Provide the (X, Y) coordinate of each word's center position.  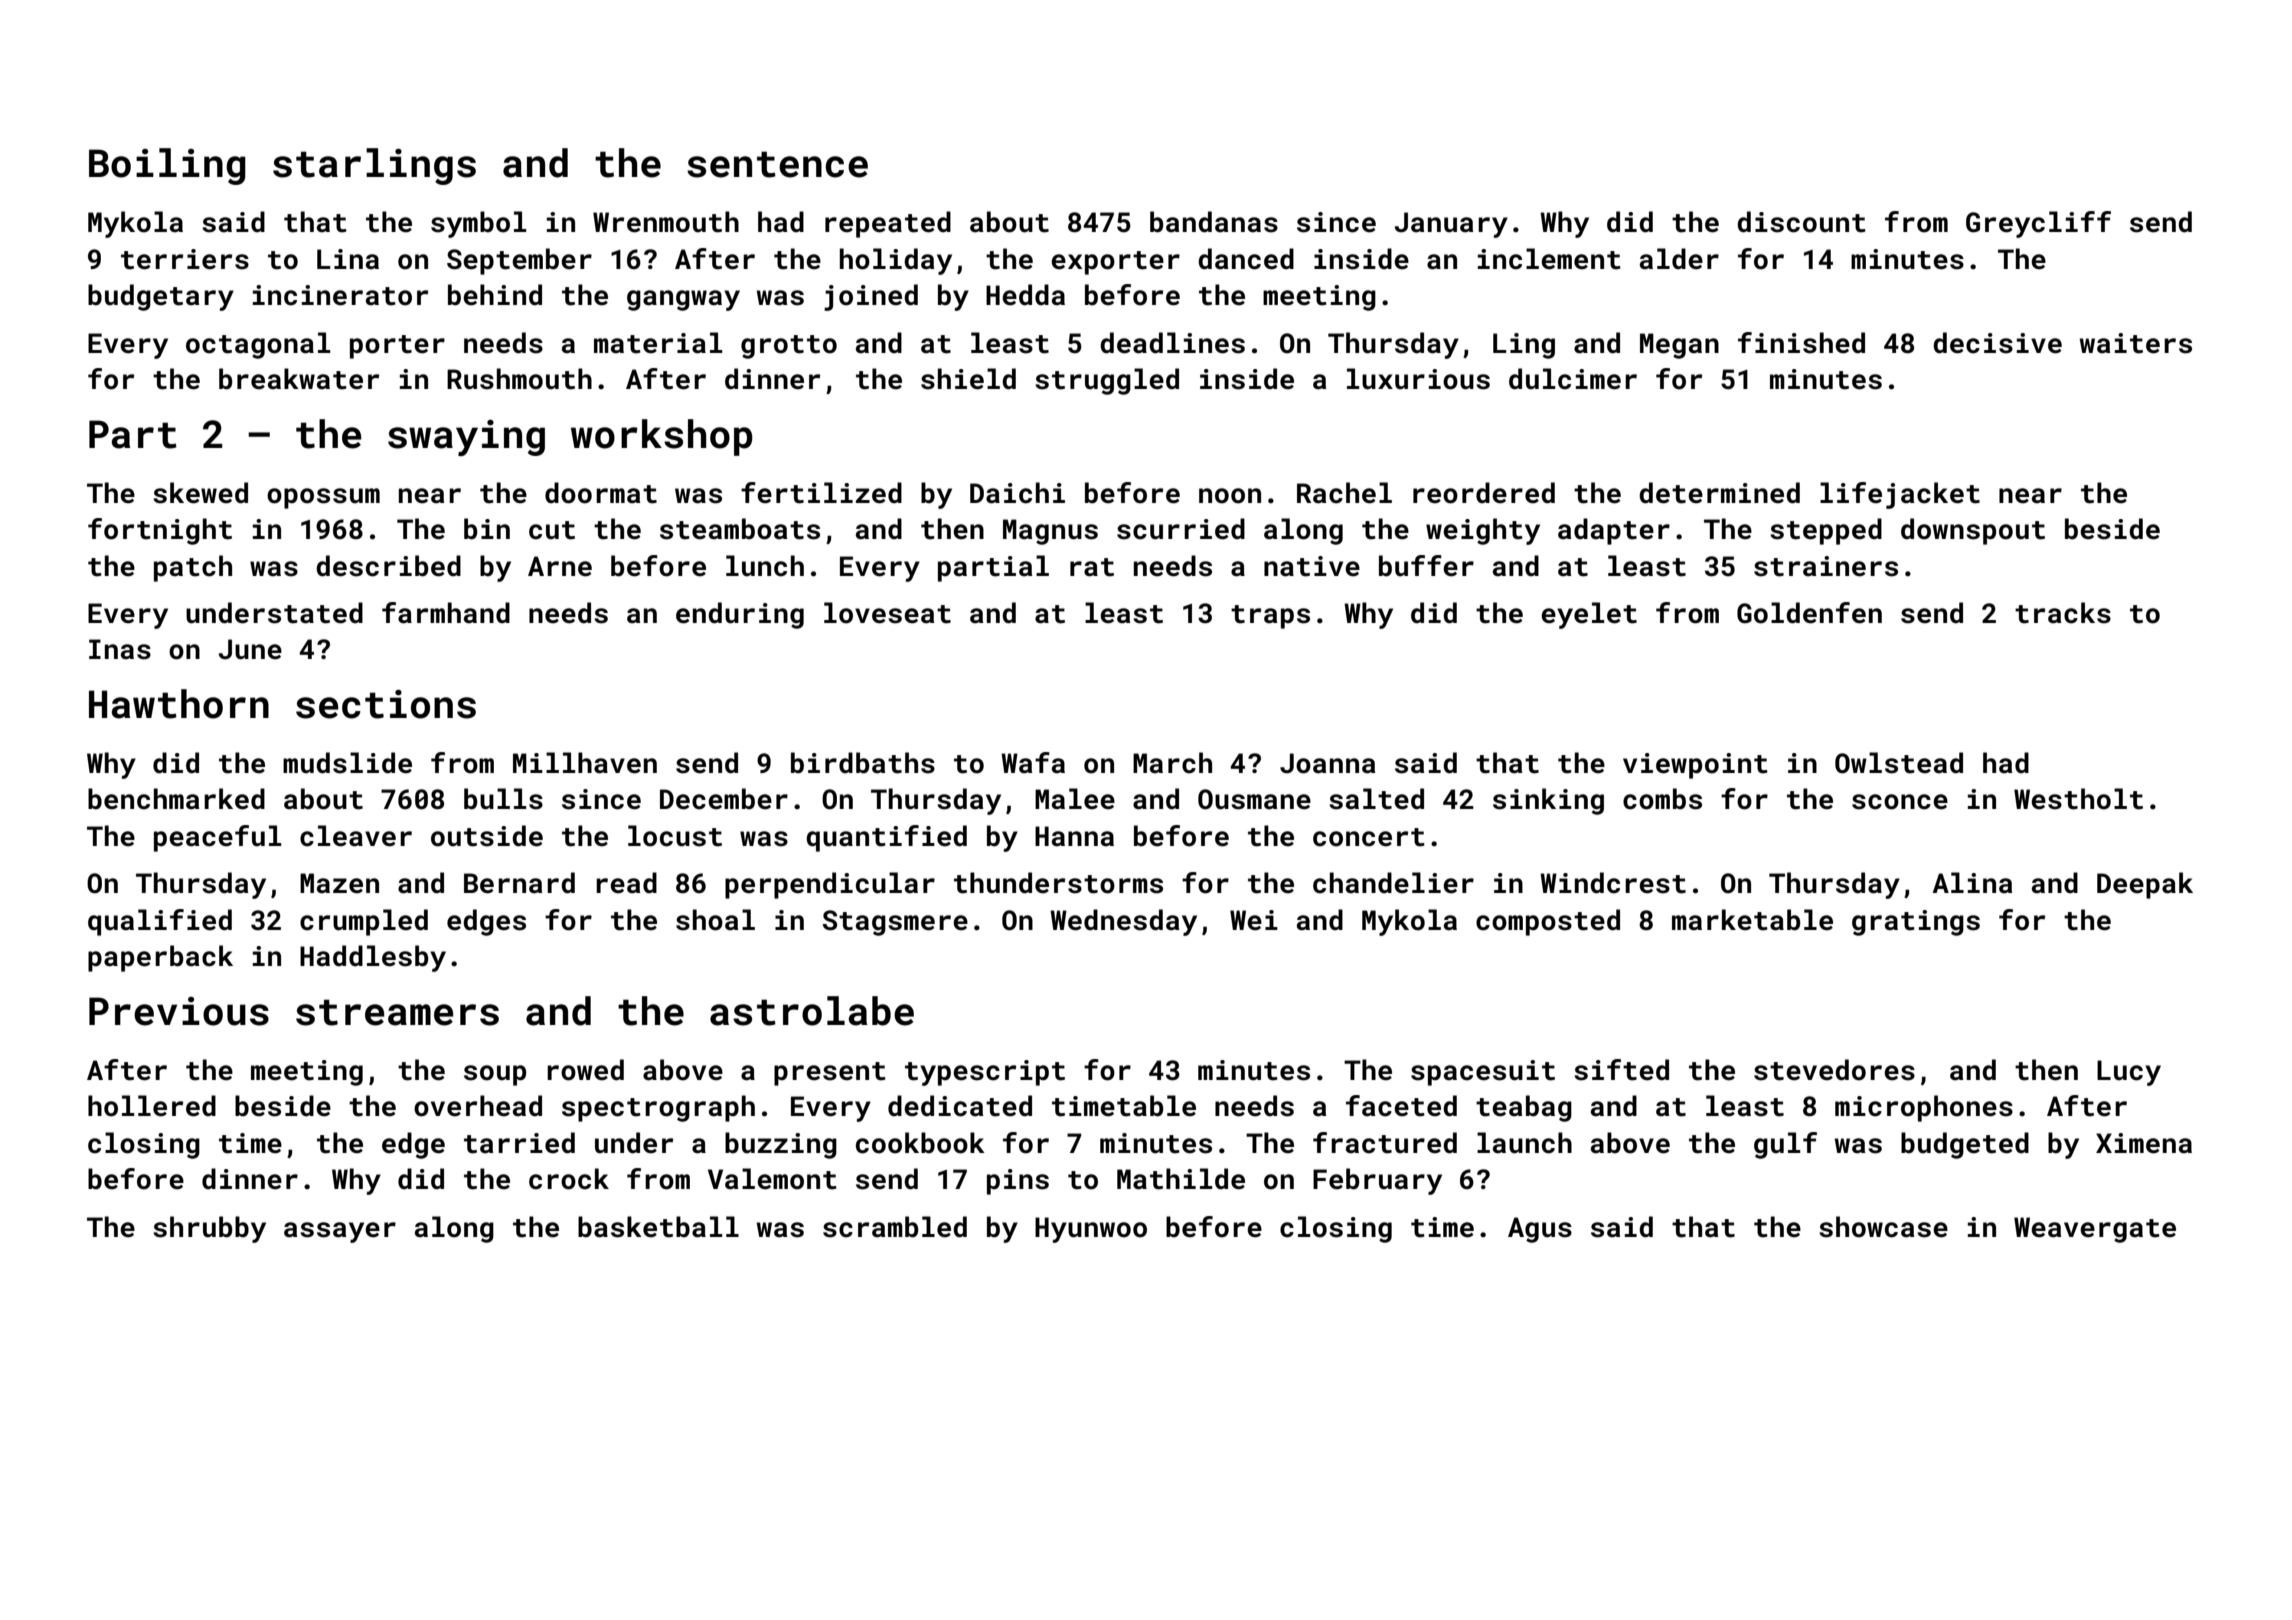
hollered (152, 1106)
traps (1270, 617)
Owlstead (1899, 763)
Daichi (1017, 493)
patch (193, 568)
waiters (2135, 343)
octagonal (258, 345)
